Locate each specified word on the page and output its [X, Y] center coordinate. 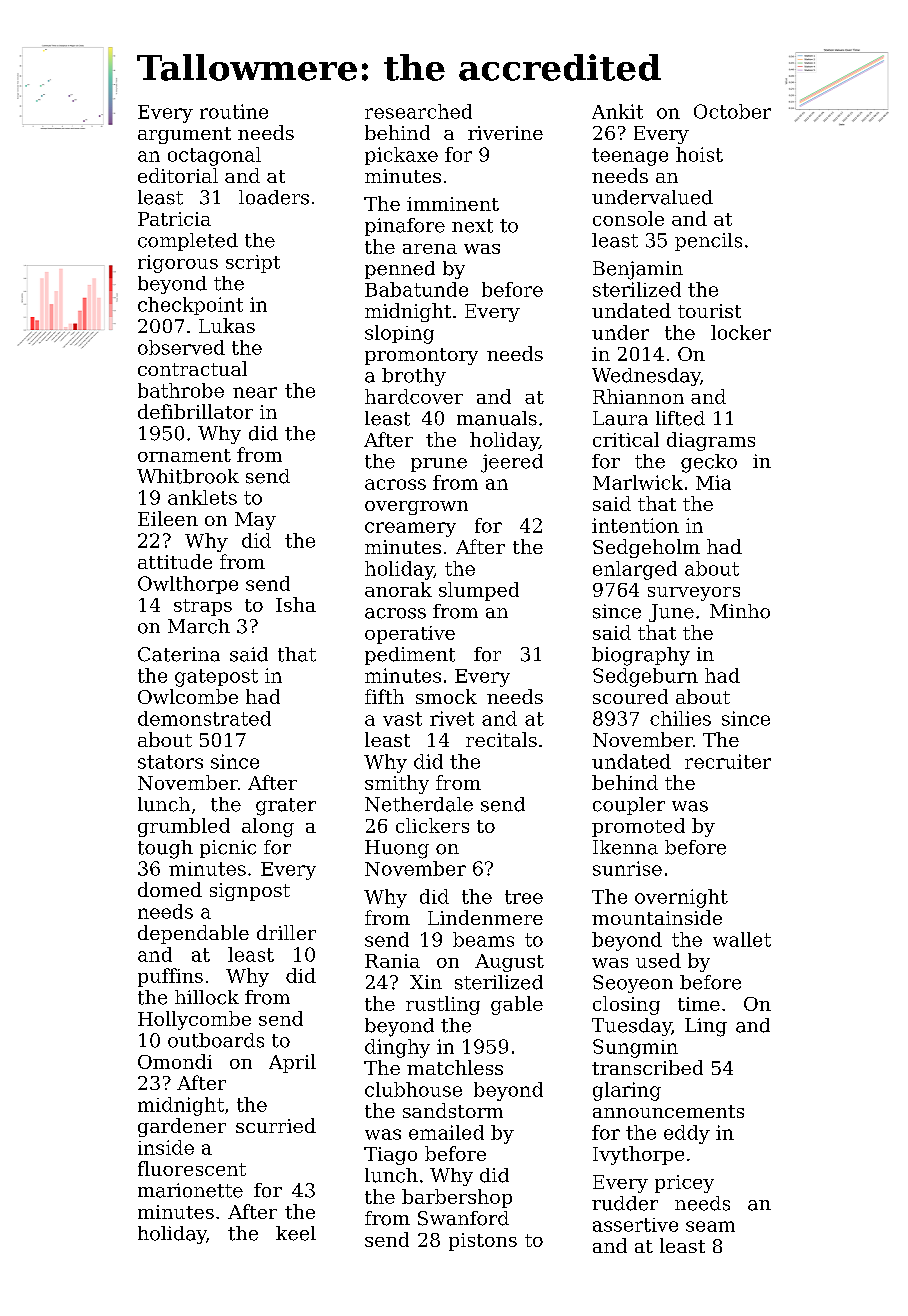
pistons [483, 1242]
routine [234, 111]
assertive [635, 1225]
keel [296, 1233]
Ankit [617, 111]
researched [418, 111]
